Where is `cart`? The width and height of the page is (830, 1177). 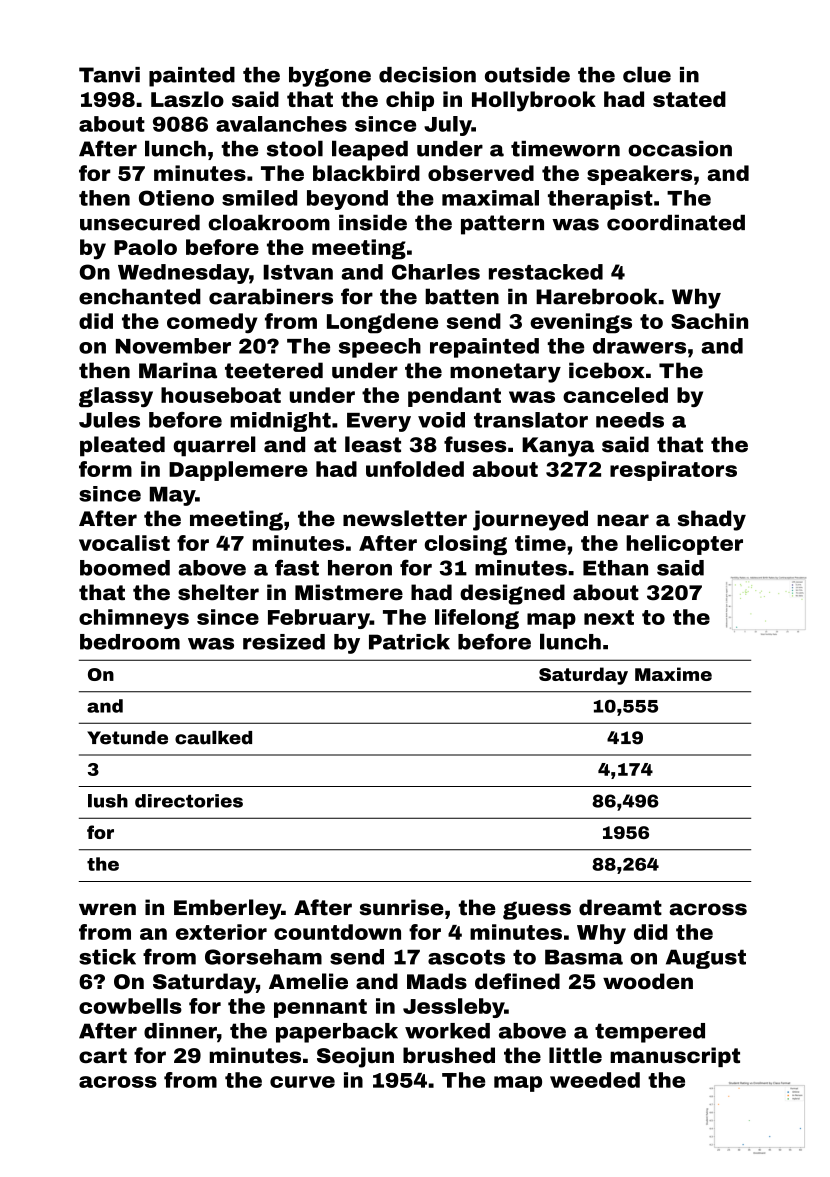
cart is located at coordinates (103, 1055).
